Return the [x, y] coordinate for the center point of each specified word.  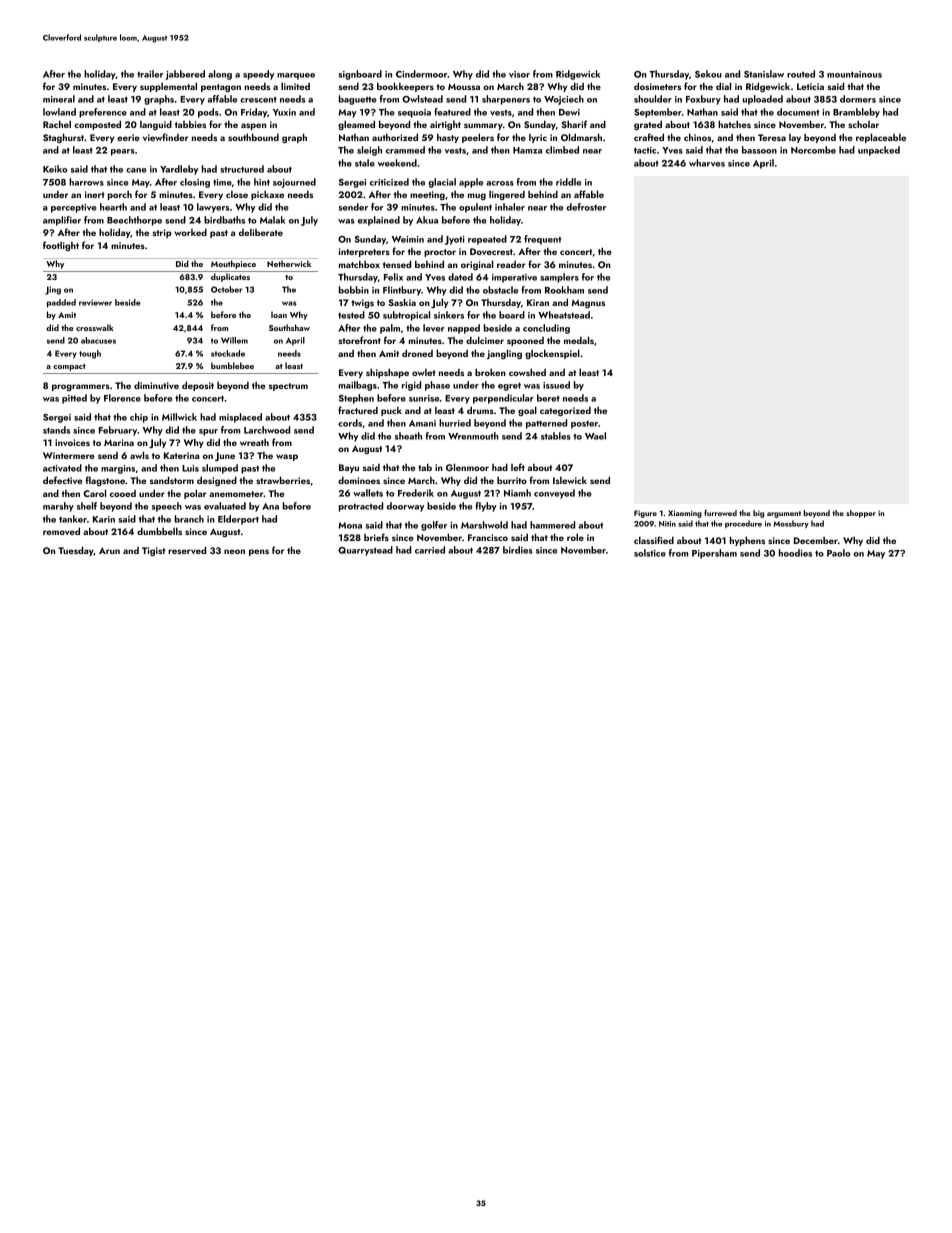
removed [61, 531]
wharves [707, 163]
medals [579, 340]
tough [90, 354]
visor [519, 74]
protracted [361, 507]
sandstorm [172, 480]
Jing [53, 290]
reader [511, 264]
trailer [150, 74]
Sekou [708, 74]
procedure [743, 524]
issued [556, 385]
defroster [586, 207]
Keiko [55, 169]
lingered [507, 195]
